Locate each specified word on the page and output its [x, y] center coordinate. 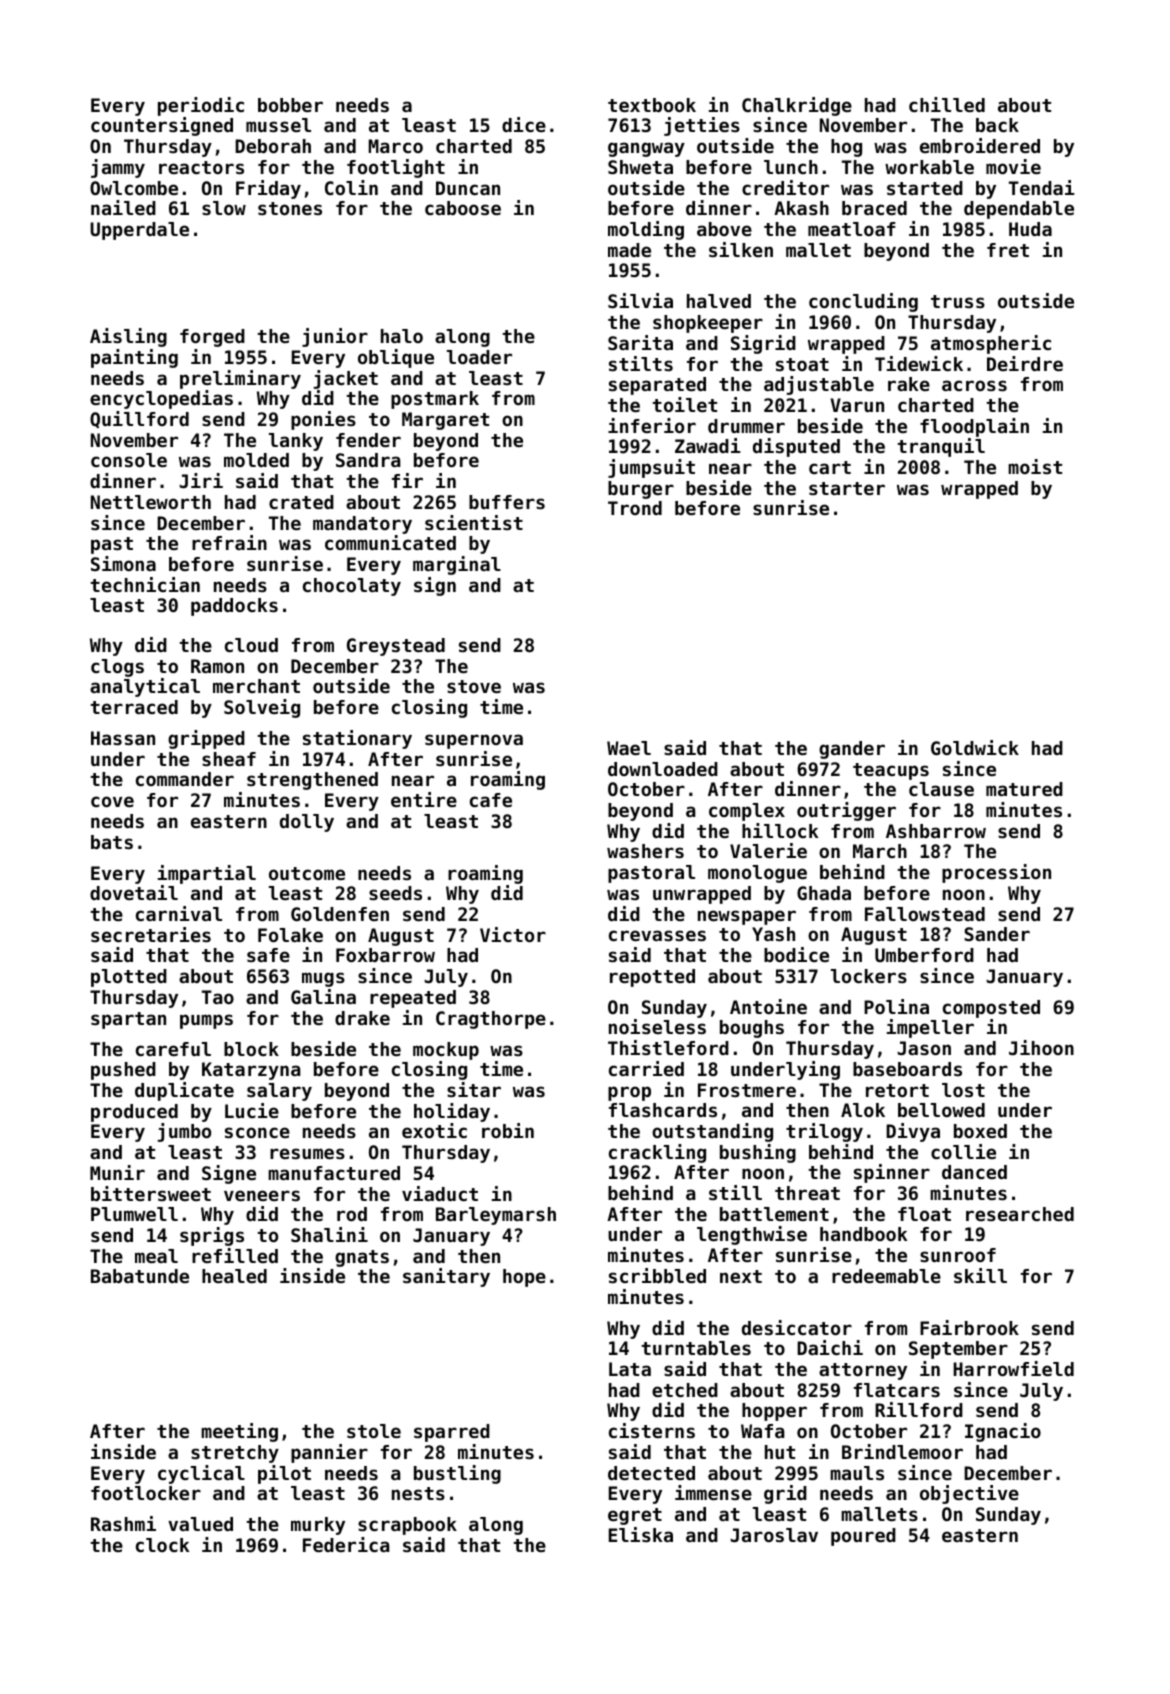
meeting [239, 1432]
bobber [290, 105]
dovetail [134, 892]
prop [629, 1093]
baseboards [907, 1069]
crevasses [657, 935]
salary [279, 1092]
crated [301, 502]
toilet [684, 404]
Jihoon [1041, 1047]
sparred [452, 1433]
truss [958, 301]
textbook [652, 105]
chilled [947, 104]
